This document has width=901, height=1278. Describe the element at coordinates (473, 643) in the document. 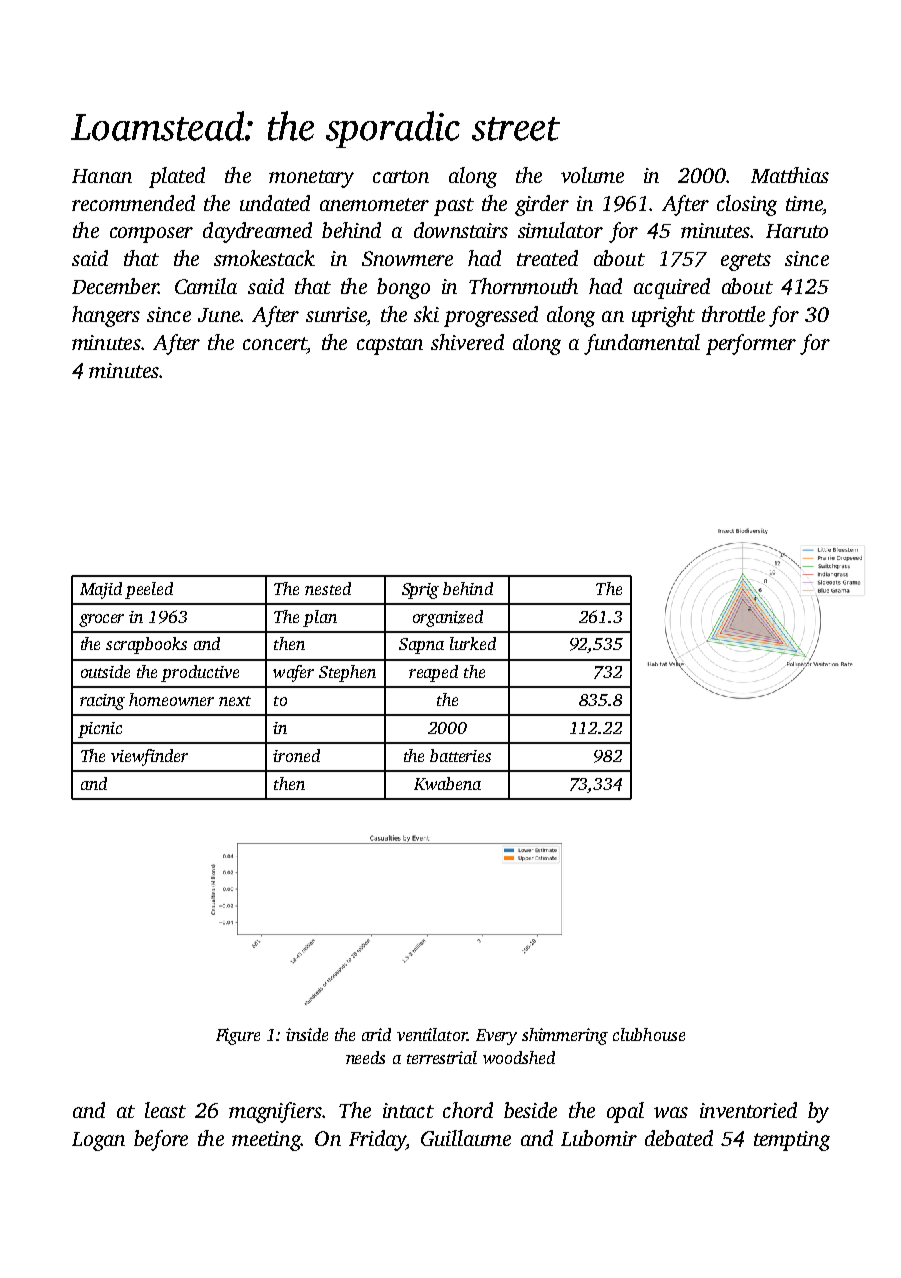

I see `lurked` at that location.
